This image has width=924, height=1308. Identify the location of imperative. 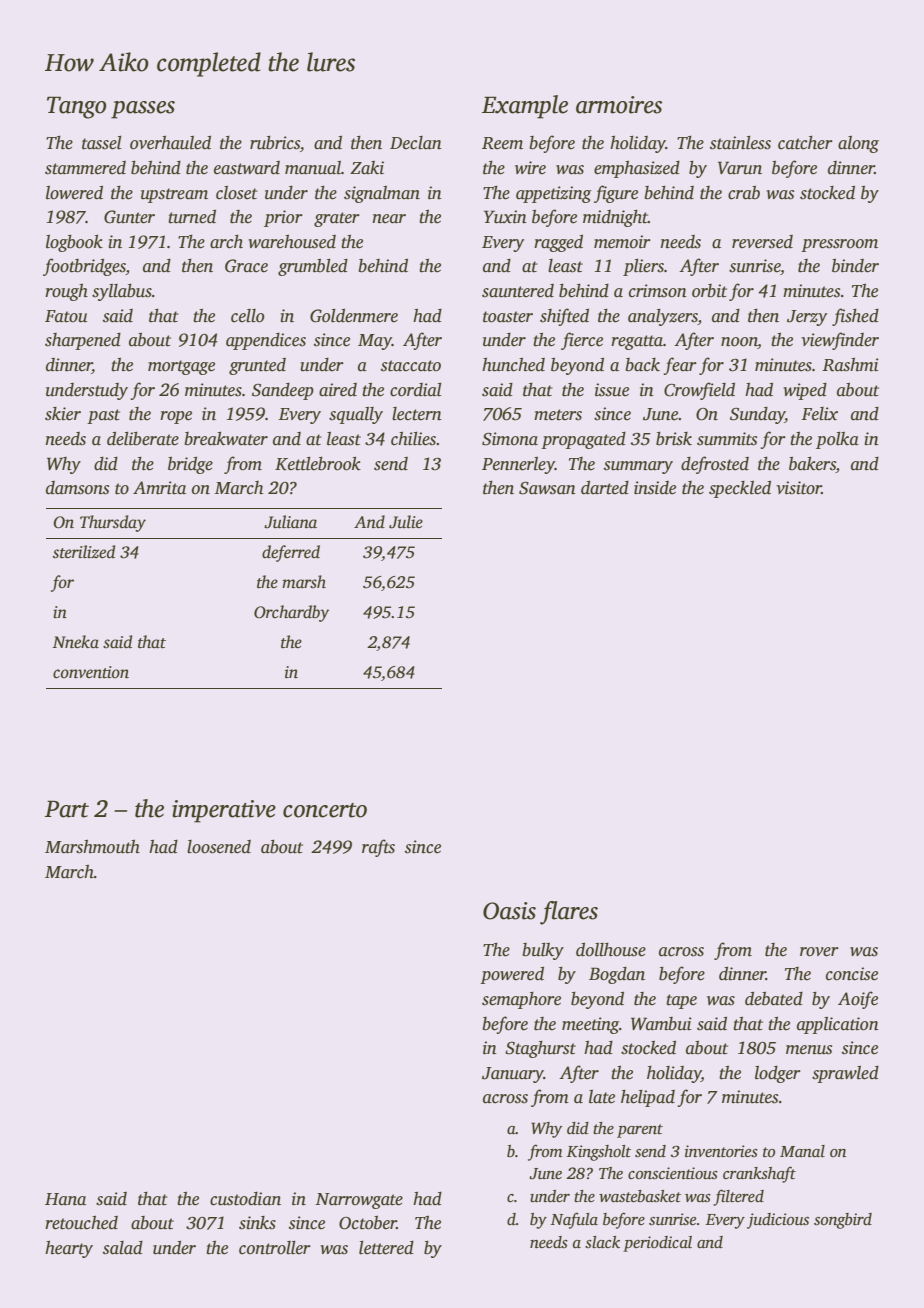
(224, 811).
